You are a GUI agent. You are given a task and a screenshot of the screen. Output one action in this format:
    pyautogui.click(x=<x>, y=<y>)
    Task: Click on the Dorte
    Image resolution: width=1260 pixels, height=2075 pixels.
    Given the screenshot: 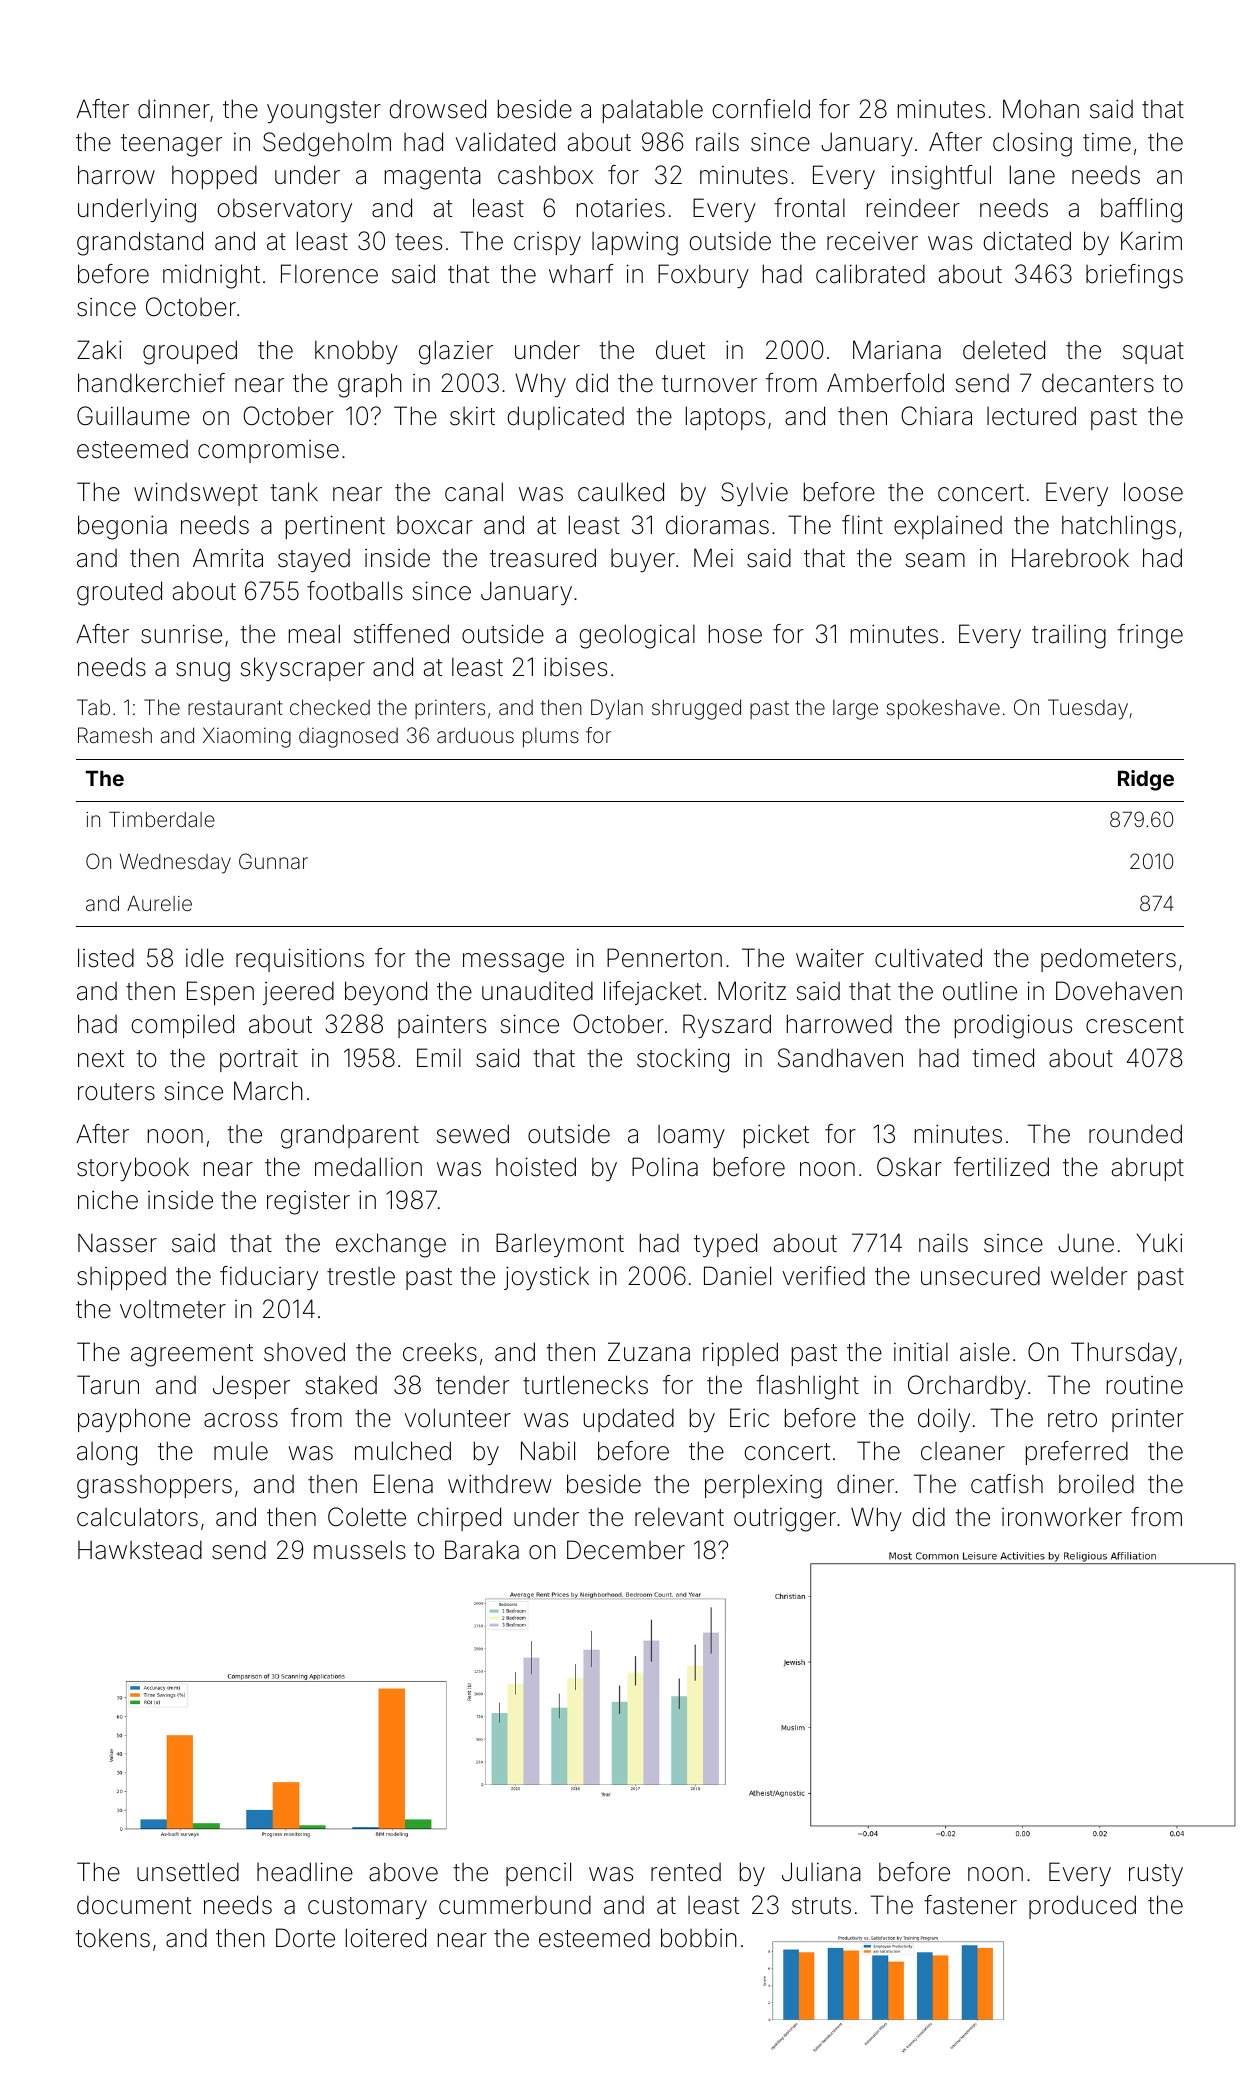 What is the action you would take?
    pyautogui.click(x=305, y=1938)
